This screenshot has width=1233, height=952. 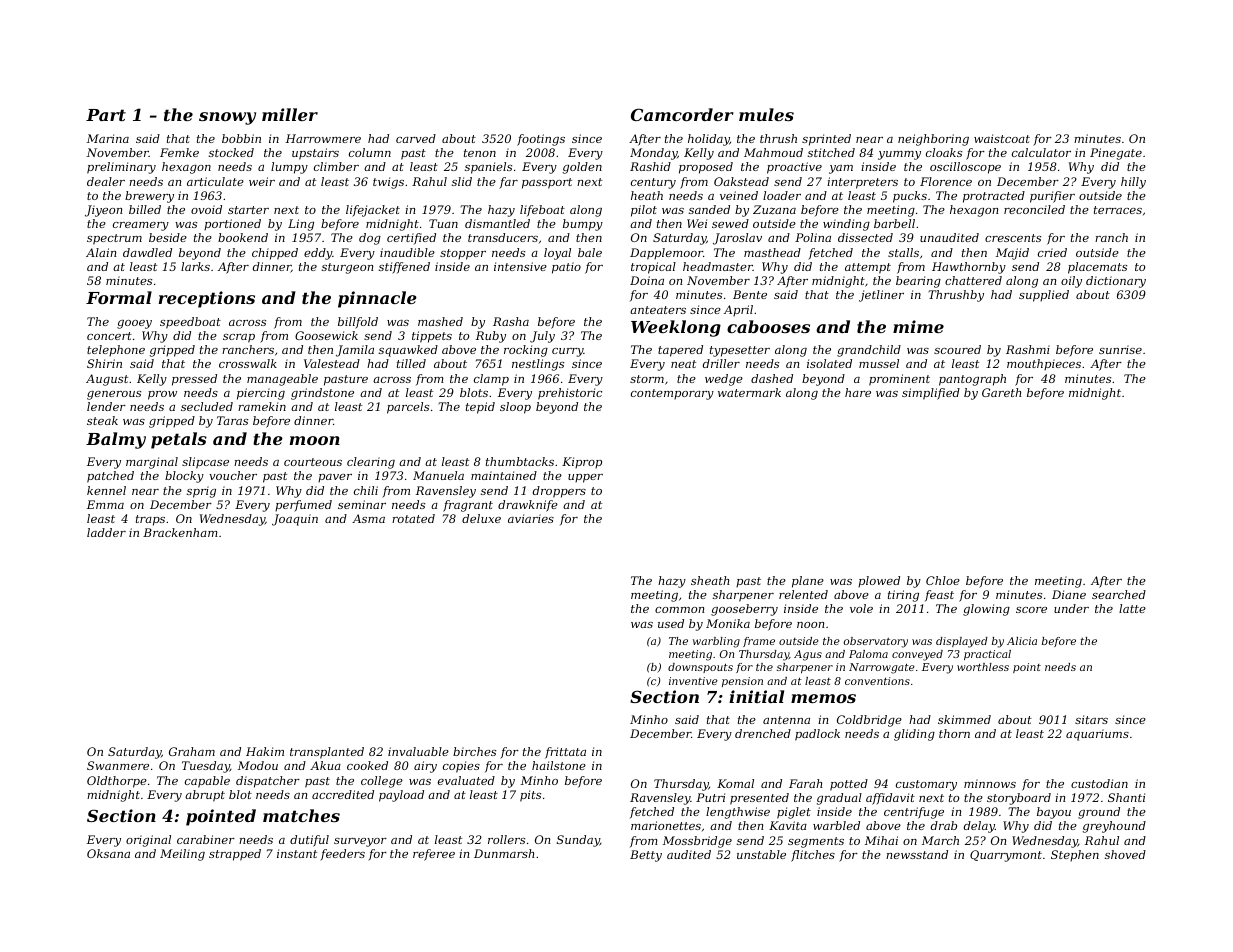 What do you see at coordinates (1013, 238) in the screenshot?
I see `crescents` at bounding box center [1013, 238].
